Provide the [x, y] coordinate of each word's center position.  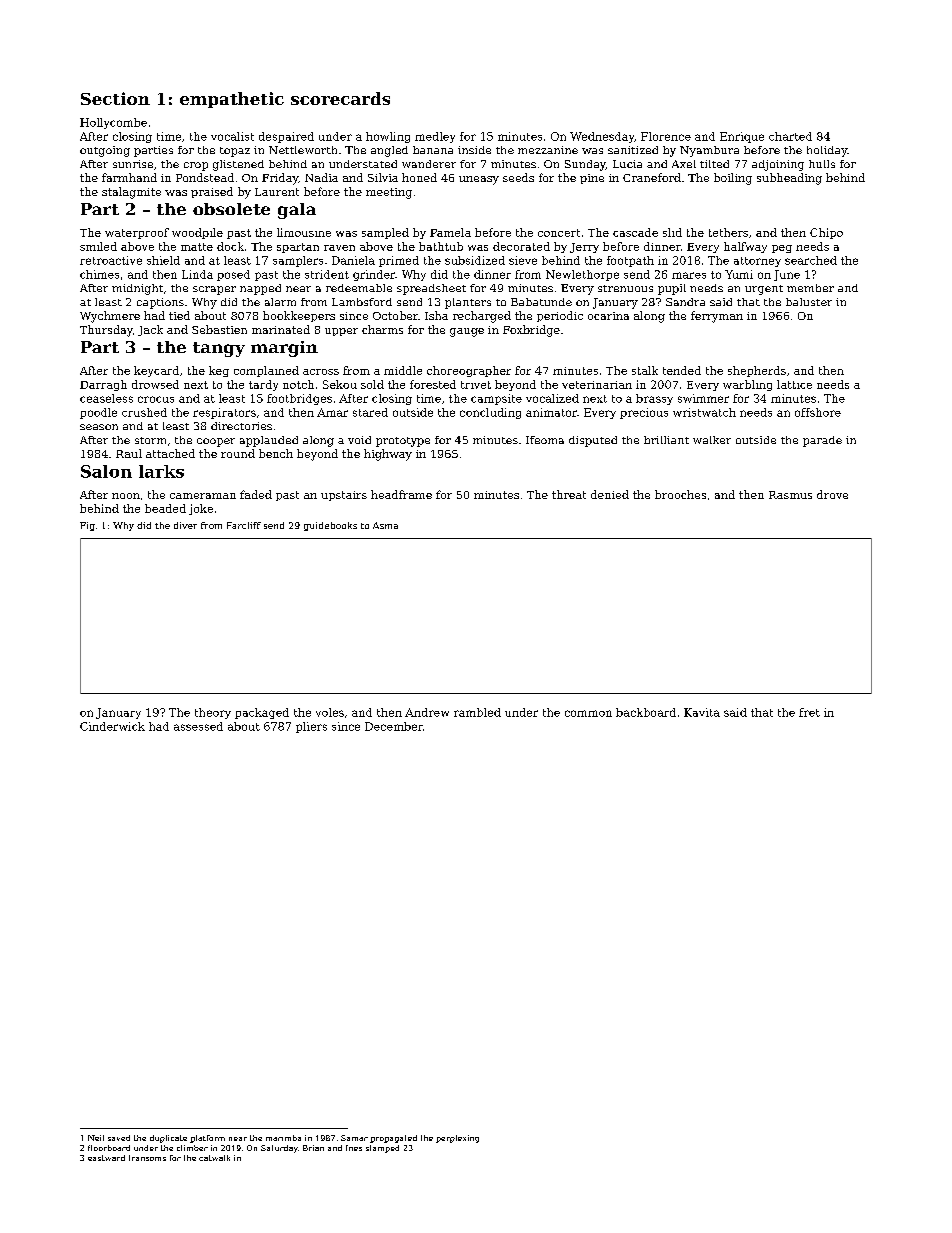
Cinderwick [112, 726]
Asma [385, 525]
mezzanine [548, 150]
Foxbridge [531, 331]
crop [196, 166]
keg [219, 371]
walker [712, 440]
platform [207, 1139]
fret [809, 712]
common [588, 713]
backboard [646, 712]
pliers [311, 727]
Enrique [742, 137]
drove [832, 494]
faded [256, 494]
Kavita [702, 712]
